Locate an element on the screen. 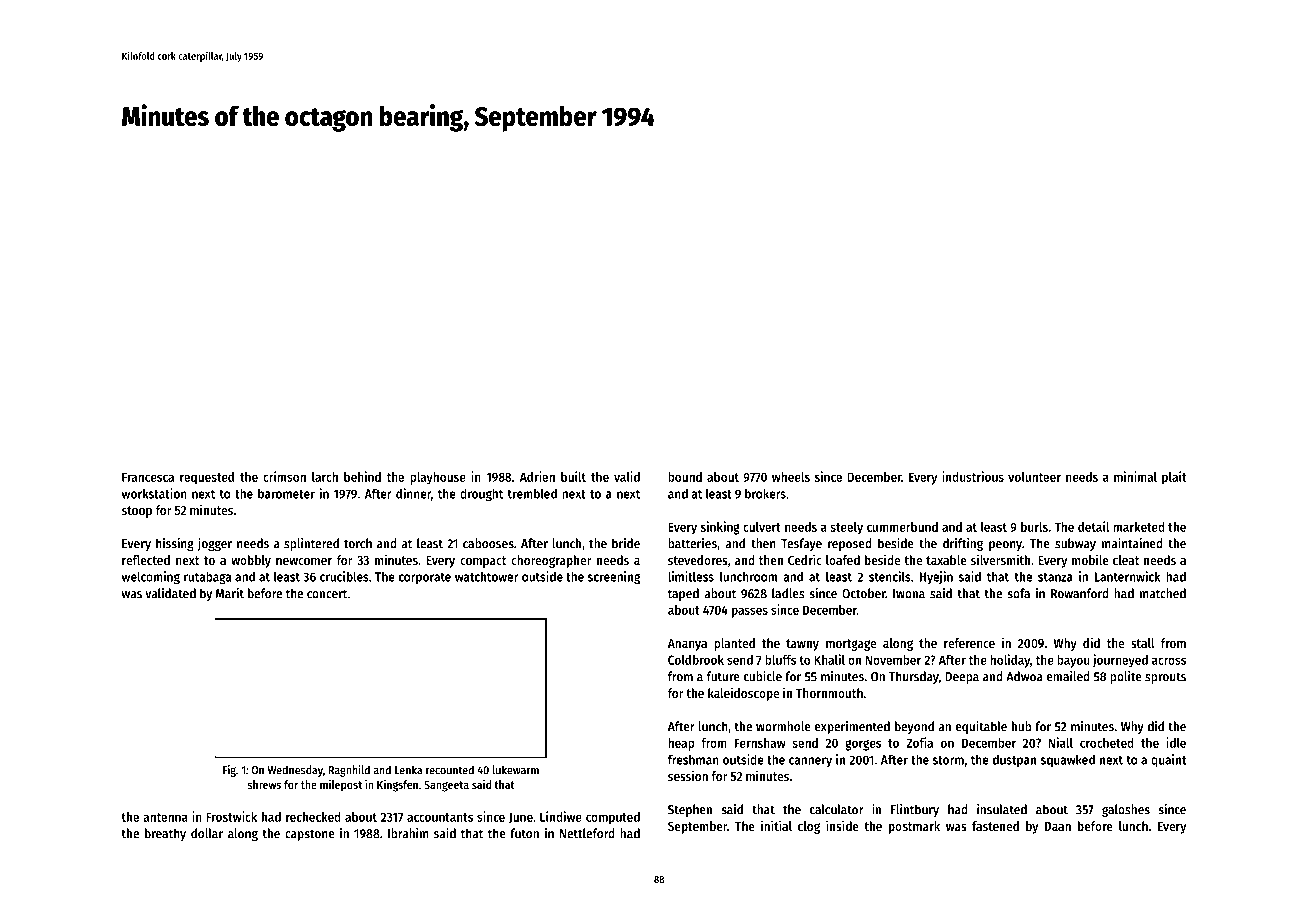 This screenshot has height=924, width=1308. taped is located at coordinates (683, 594).
